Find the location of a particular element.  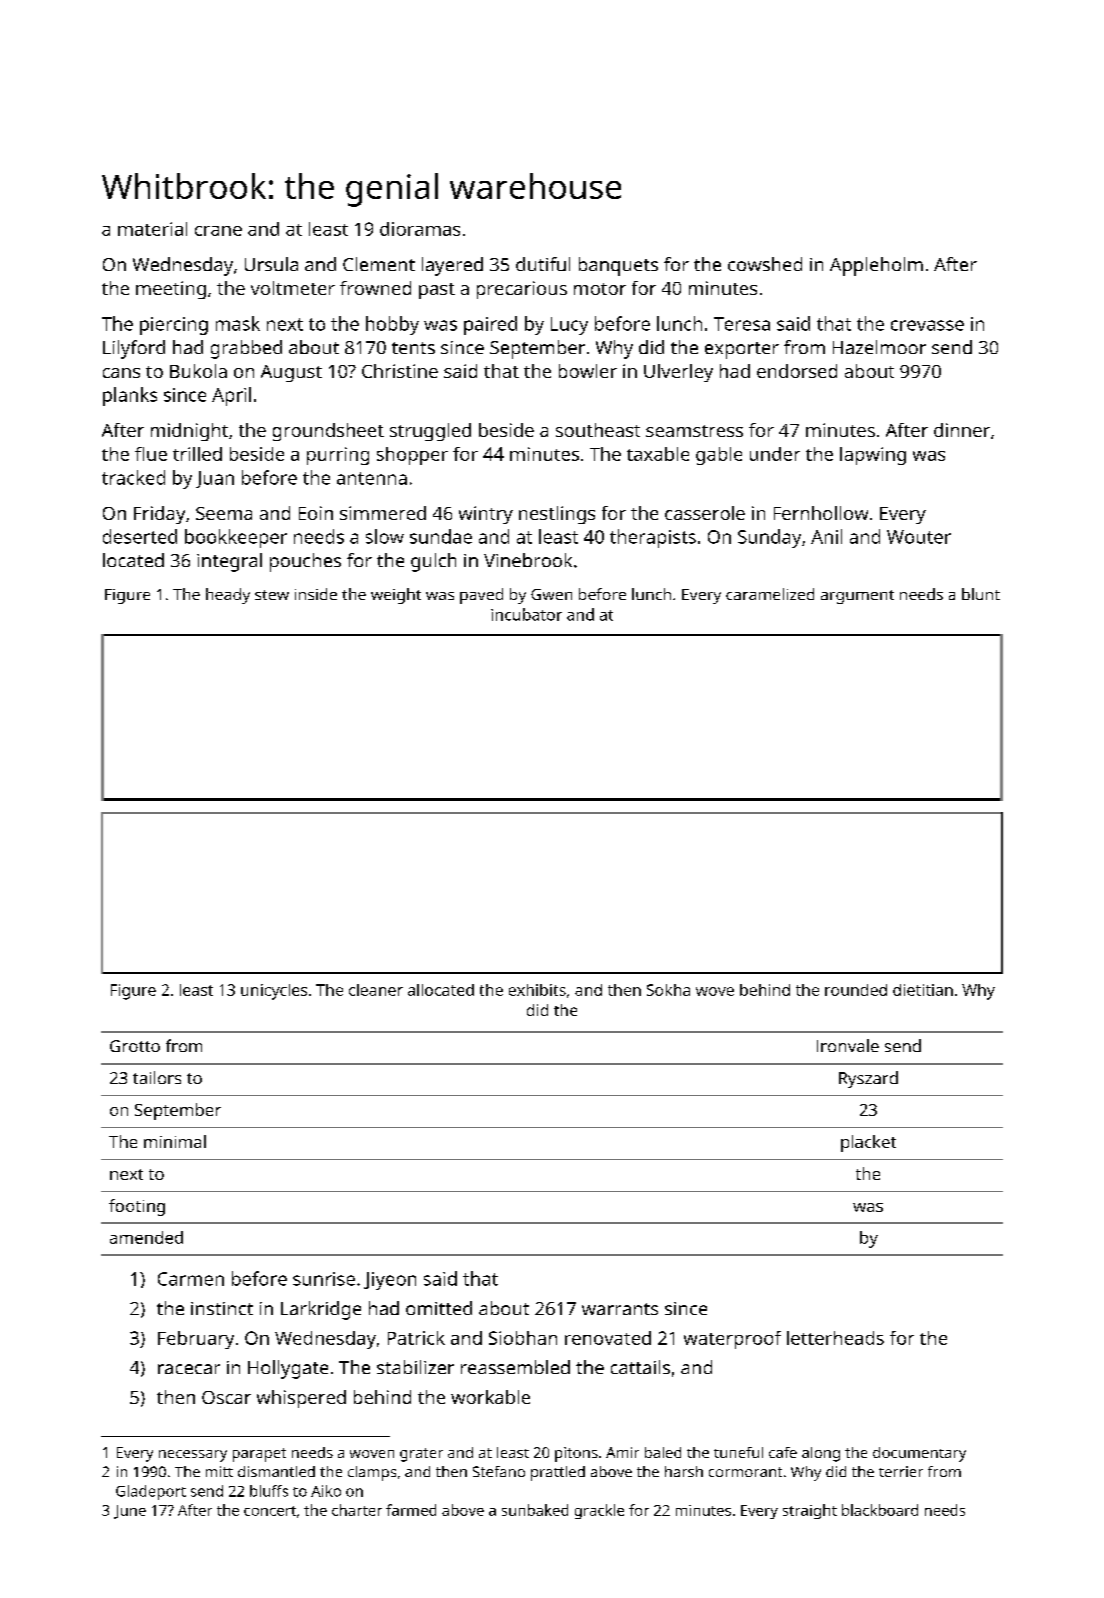

June is located at coordinates (130, 1512).
